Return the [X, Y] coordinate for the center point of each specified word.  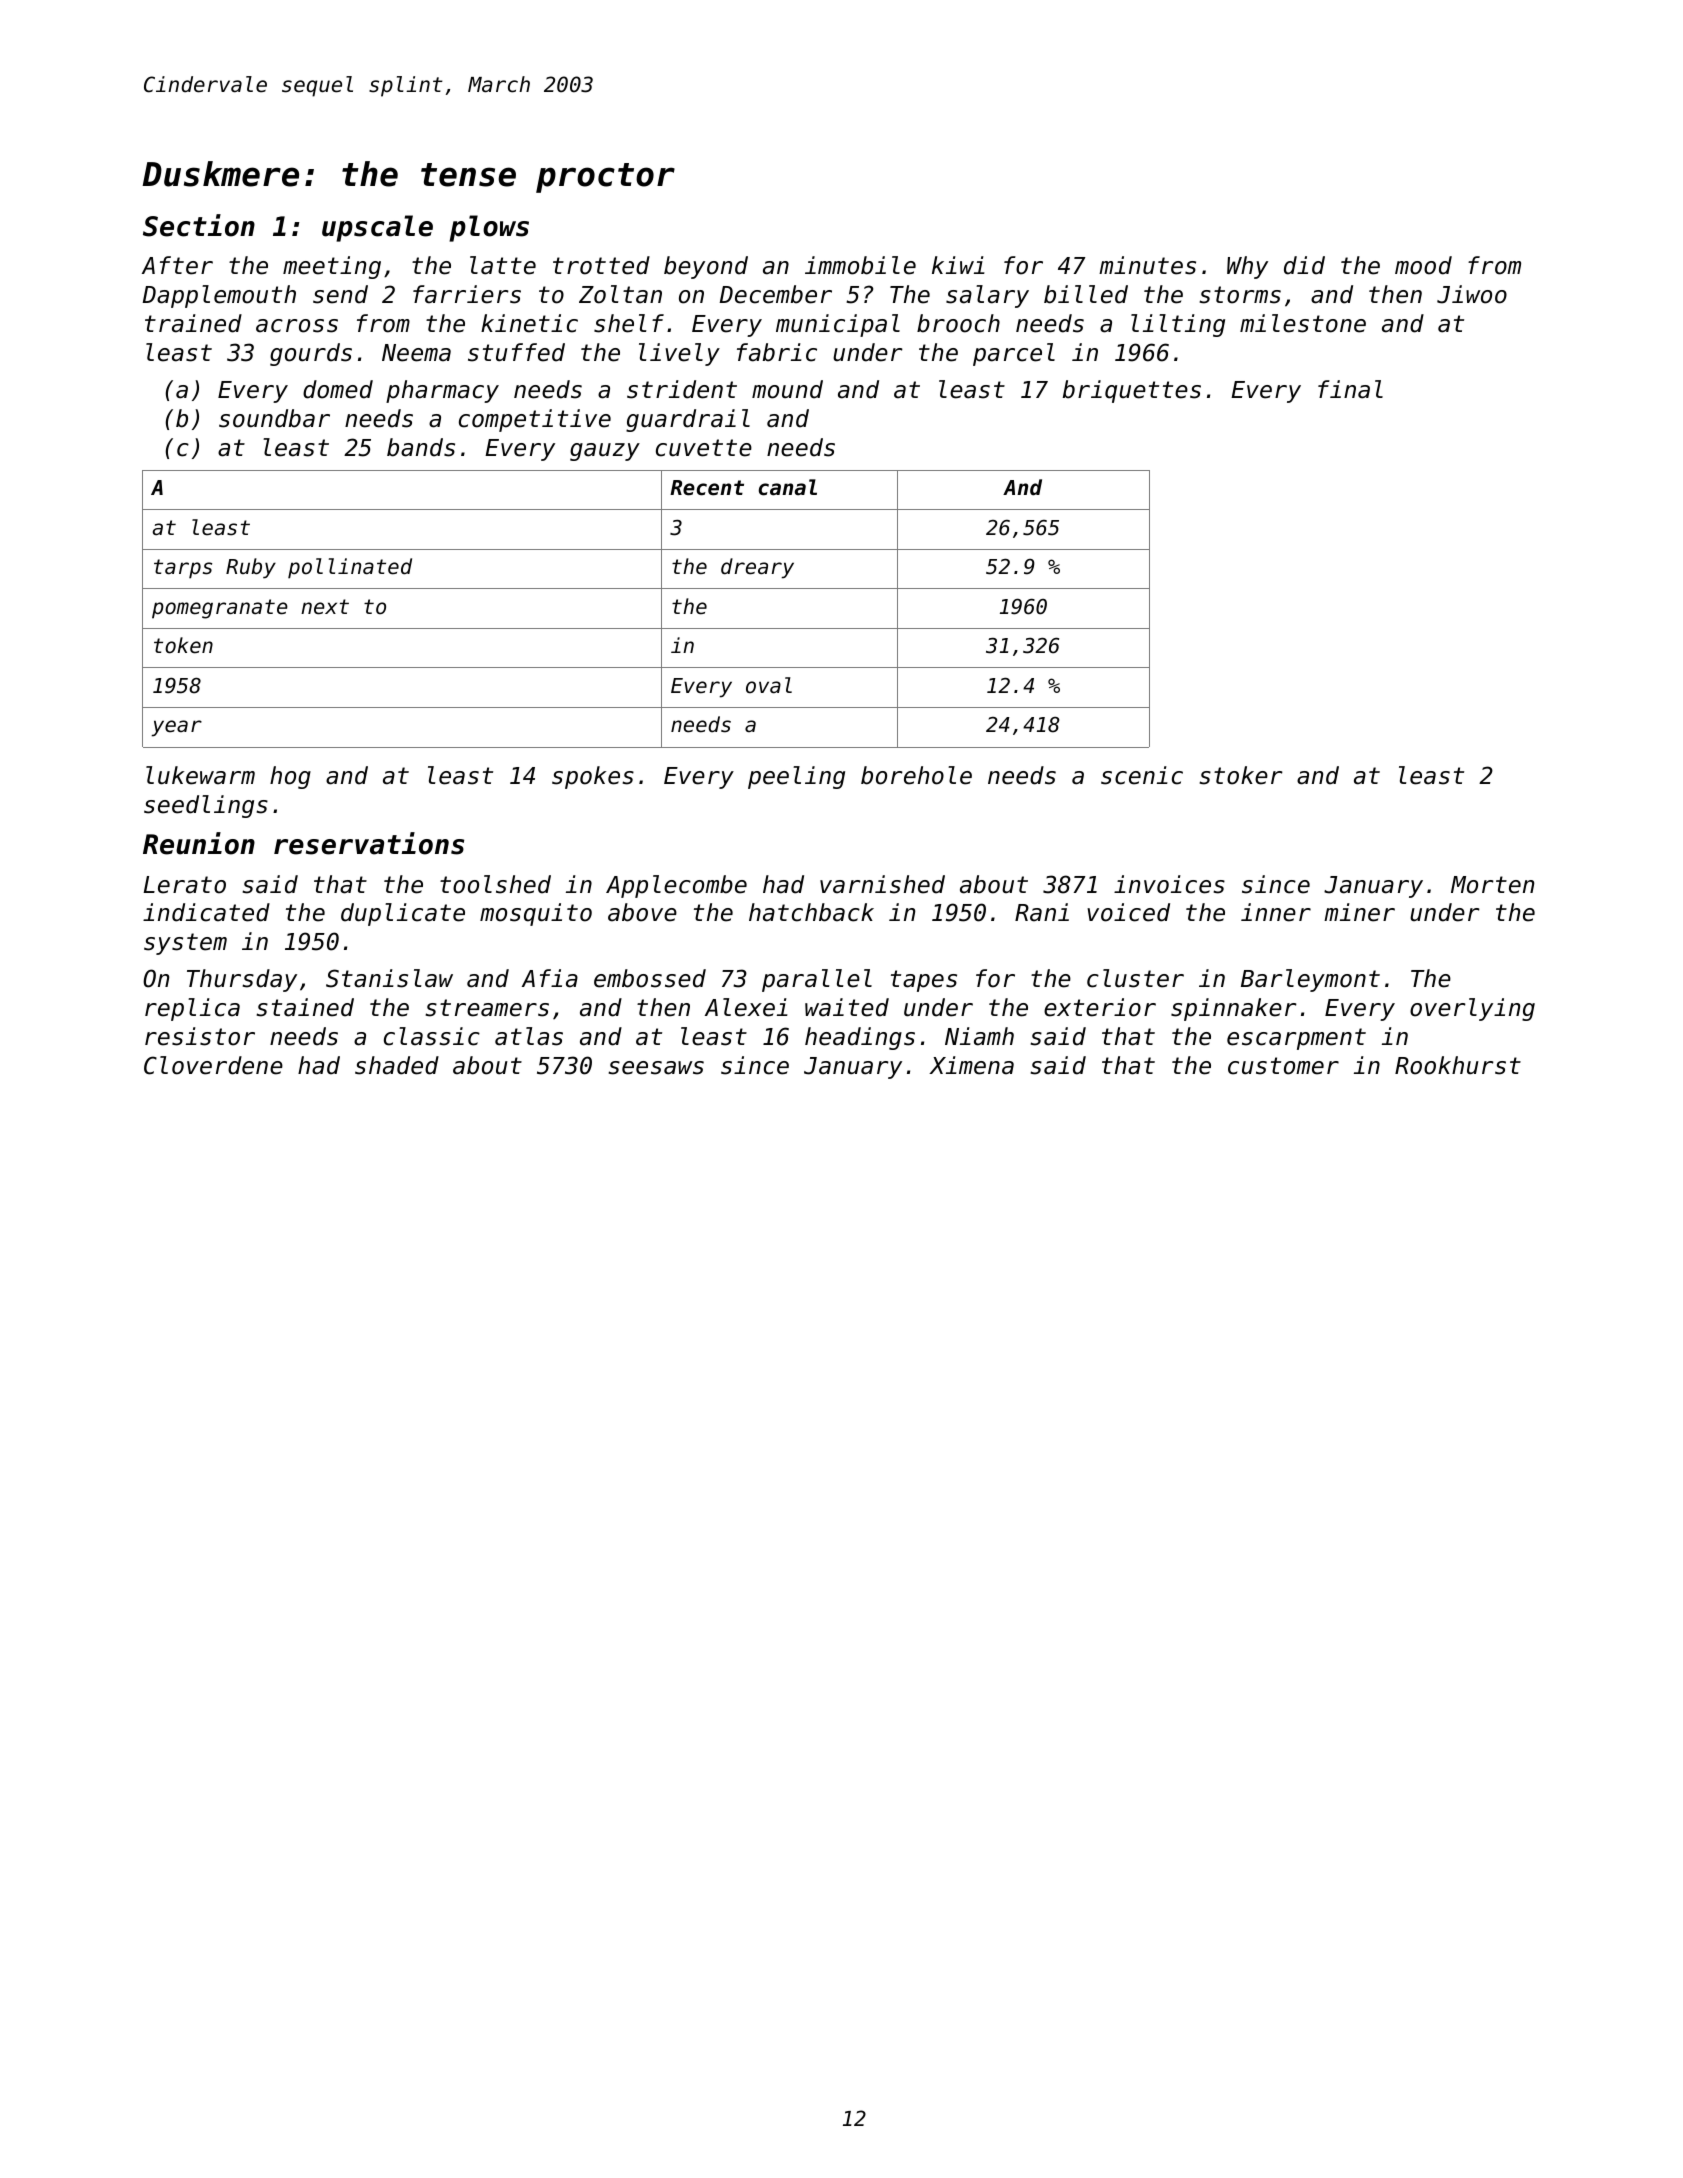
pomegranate [220, 609]
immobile [860, 265]
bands [421, 447]
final [1350, 389]
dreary [757, 568]
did [1304, 265]
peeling [796, 777]
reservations [369, 843]
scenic [1142, 775]
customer [1283, 1066]
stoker [1241, 775]
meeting [332, 267]
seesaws [656, 1068]
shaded [397, 1065]
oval [769, 685]
